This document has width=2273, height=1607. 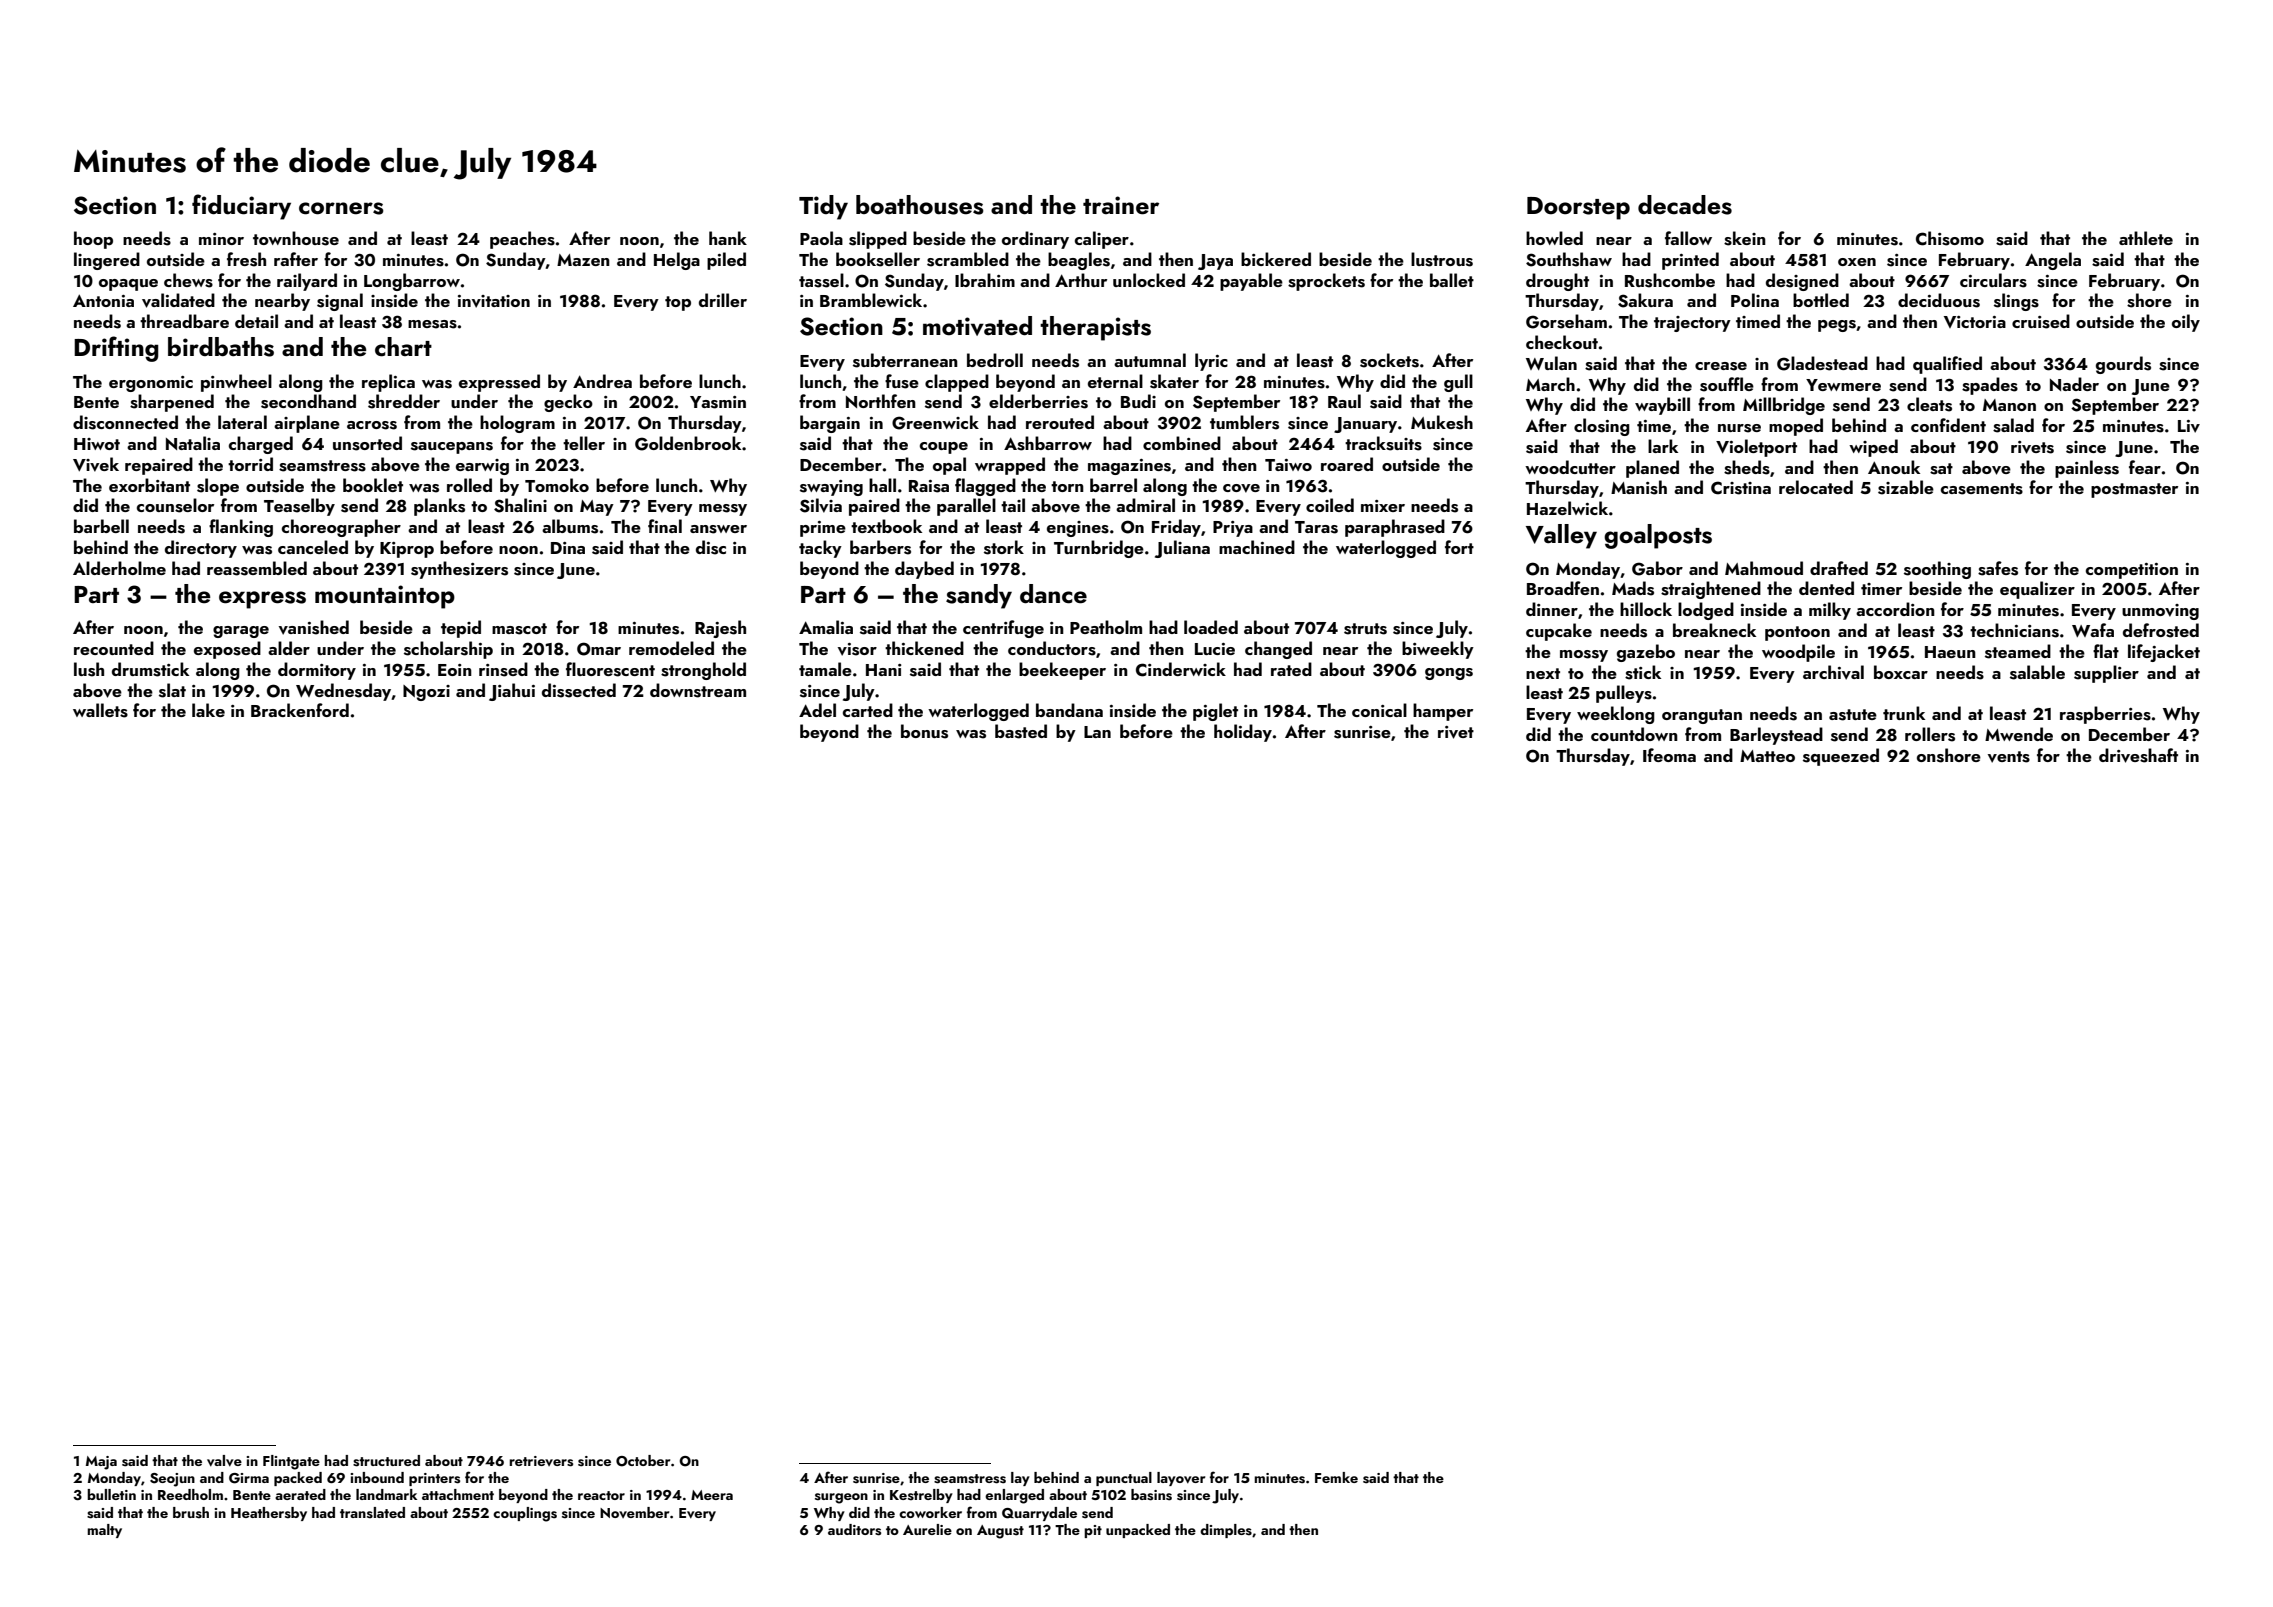 What do you see at coordinates (341, 208) in the document?
I see `corners` at bounding box center [341, 208].
